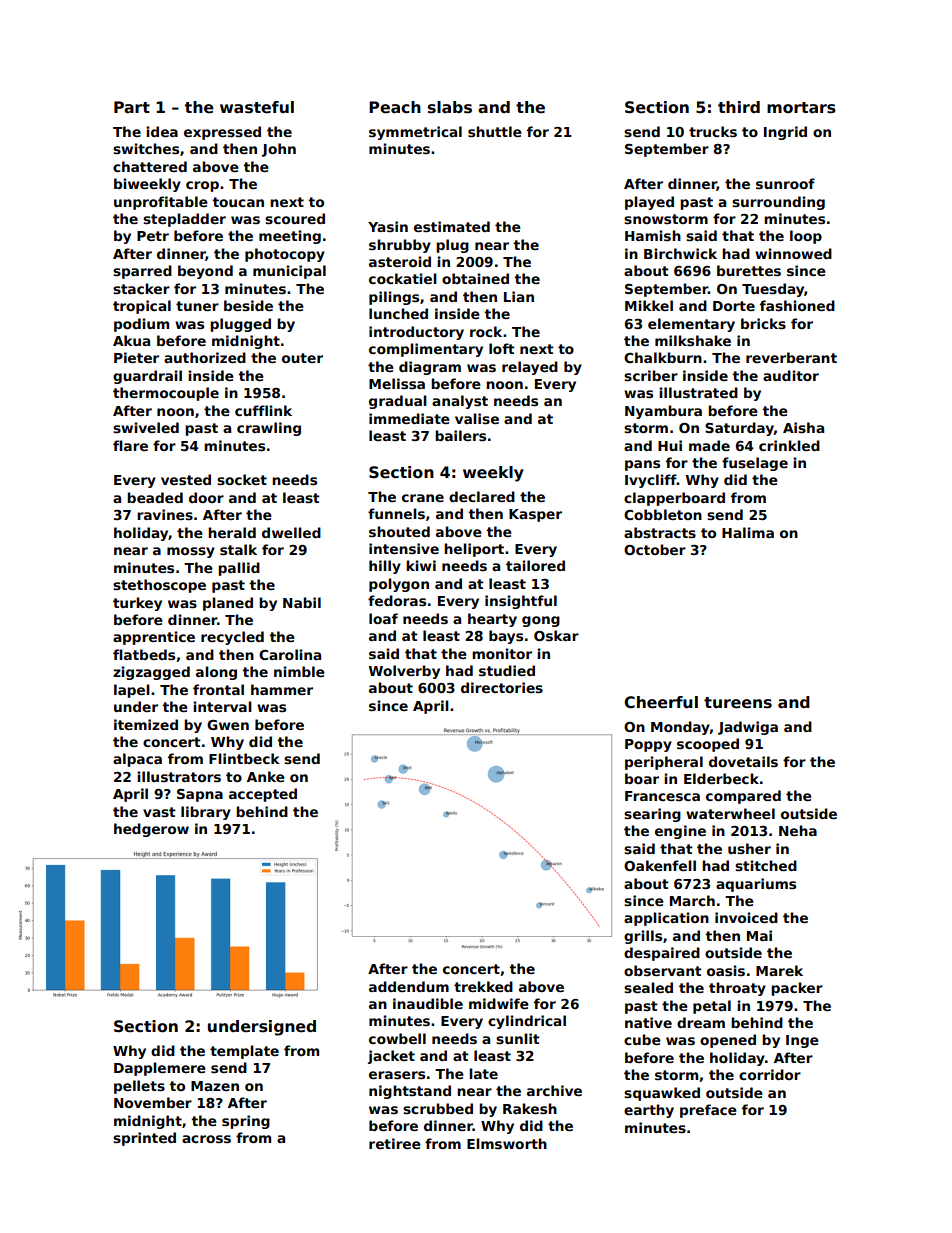 The width and height of the screenshot is (952, 1233). I want to click on gradual, so click(398, 402).
